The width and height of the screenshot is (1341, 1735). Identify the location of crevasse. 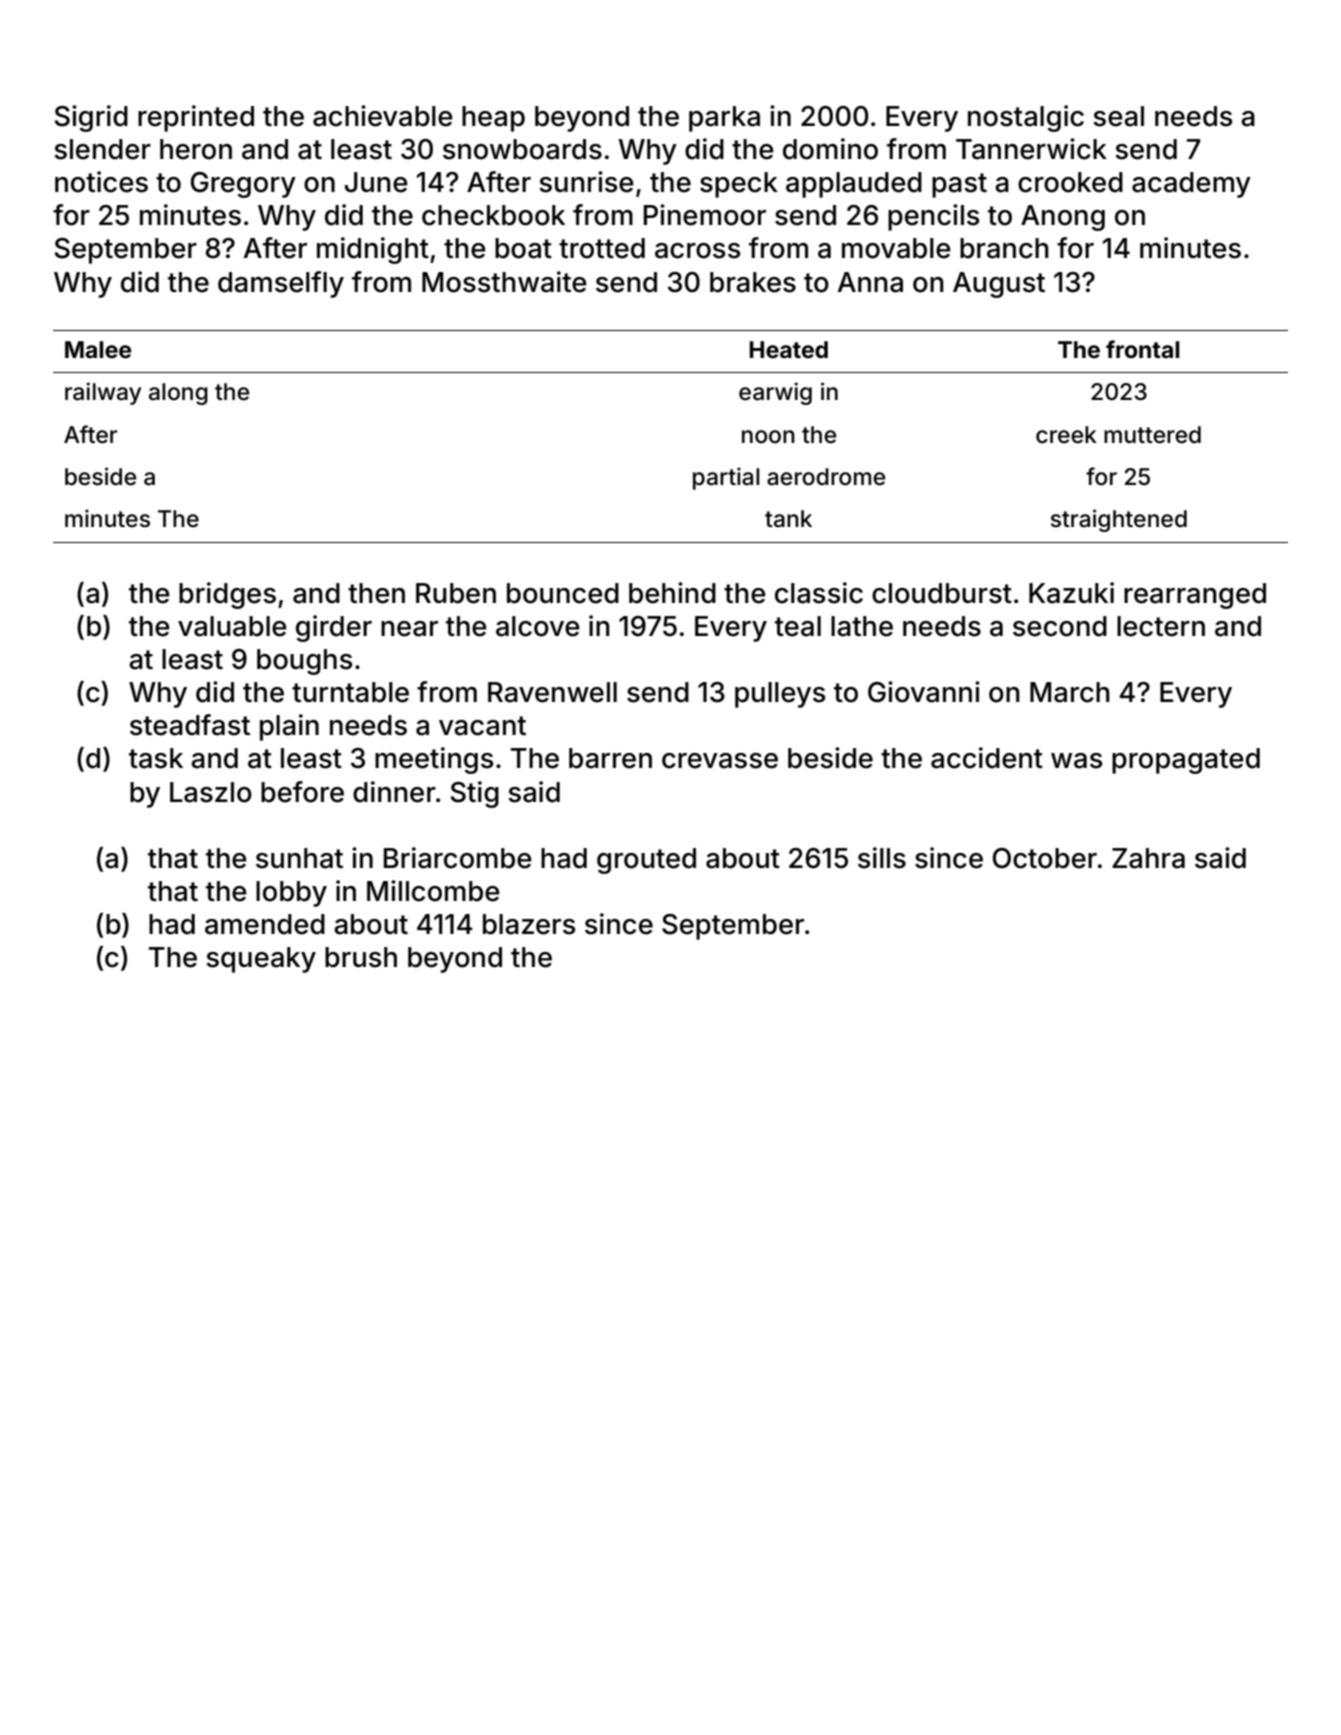
(720, 761).
